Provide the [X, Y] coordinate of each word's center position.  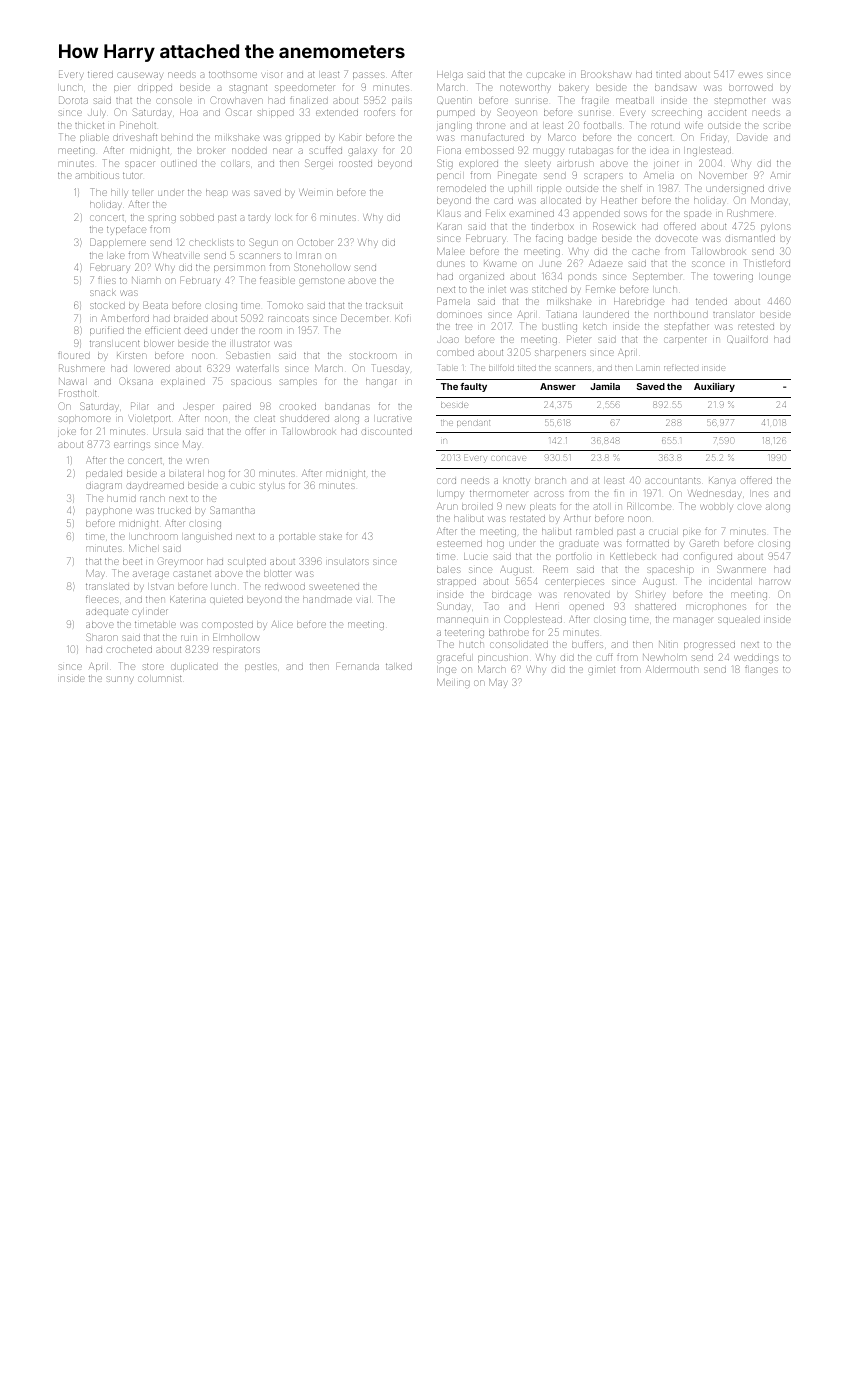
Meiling [453, 683]
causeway [140, 76]
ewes [750, 75]
